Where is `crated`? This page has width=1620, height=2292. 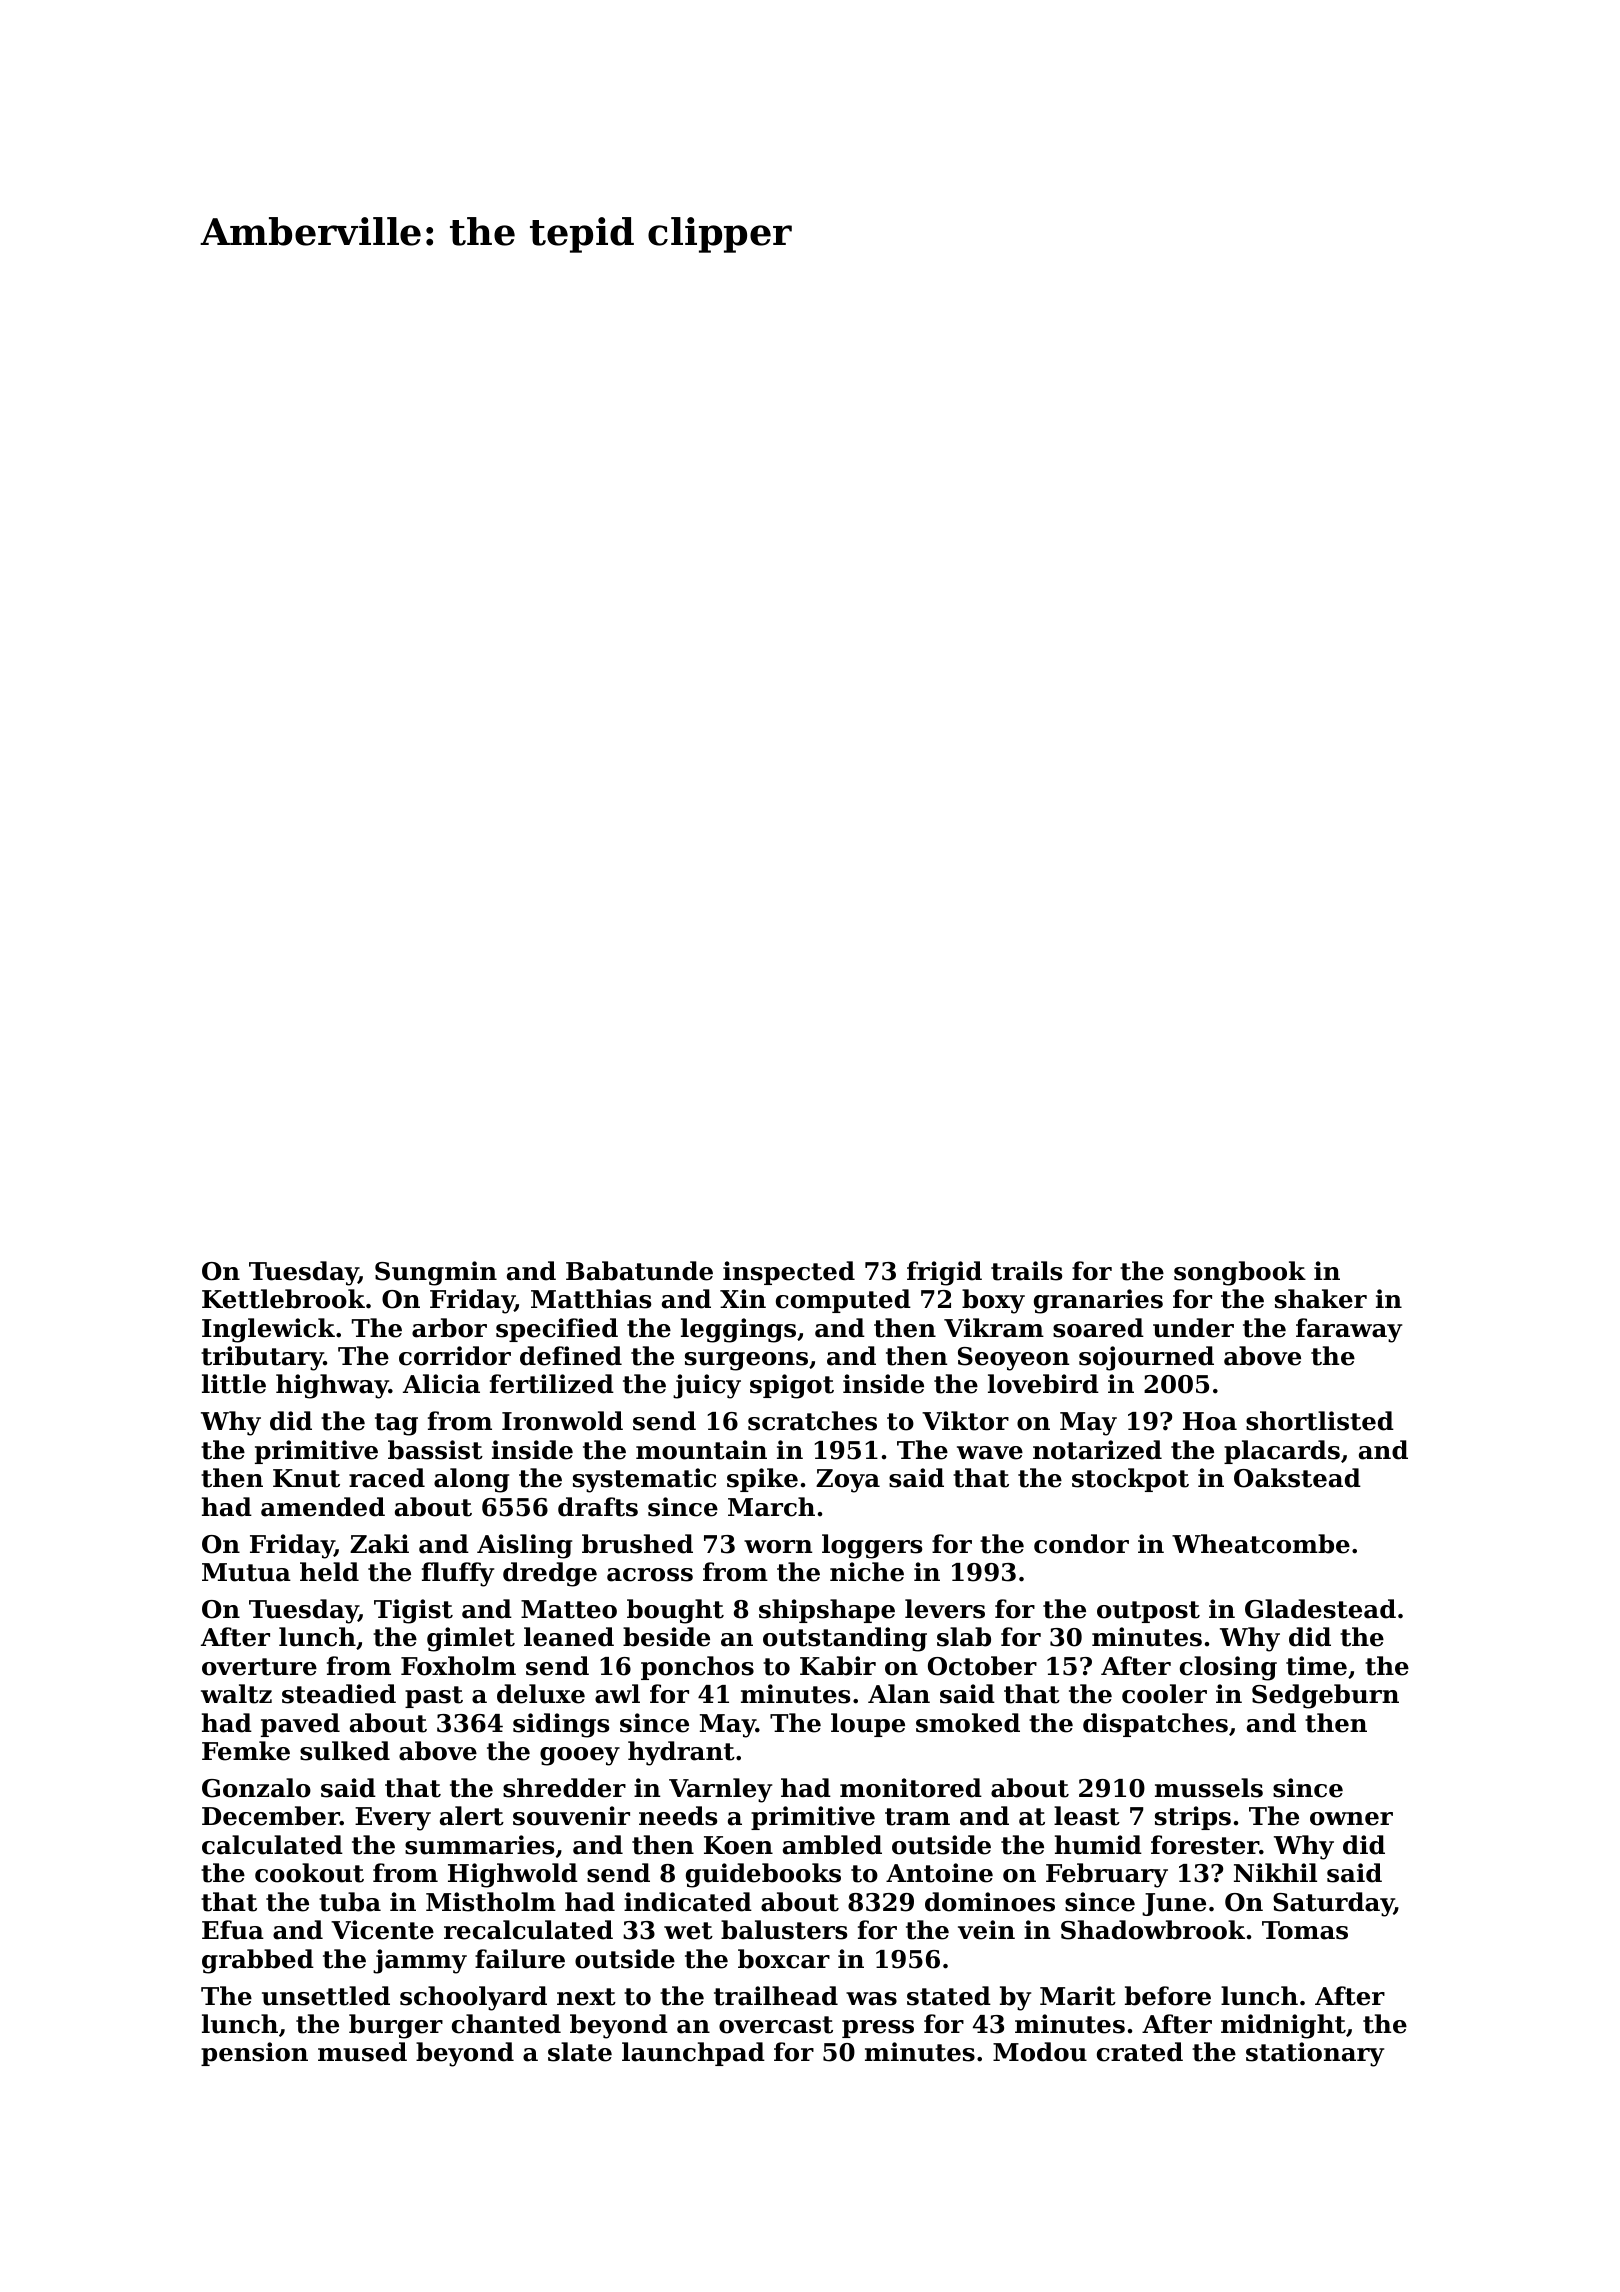
crated is located at coordinates (1140, 2052).
